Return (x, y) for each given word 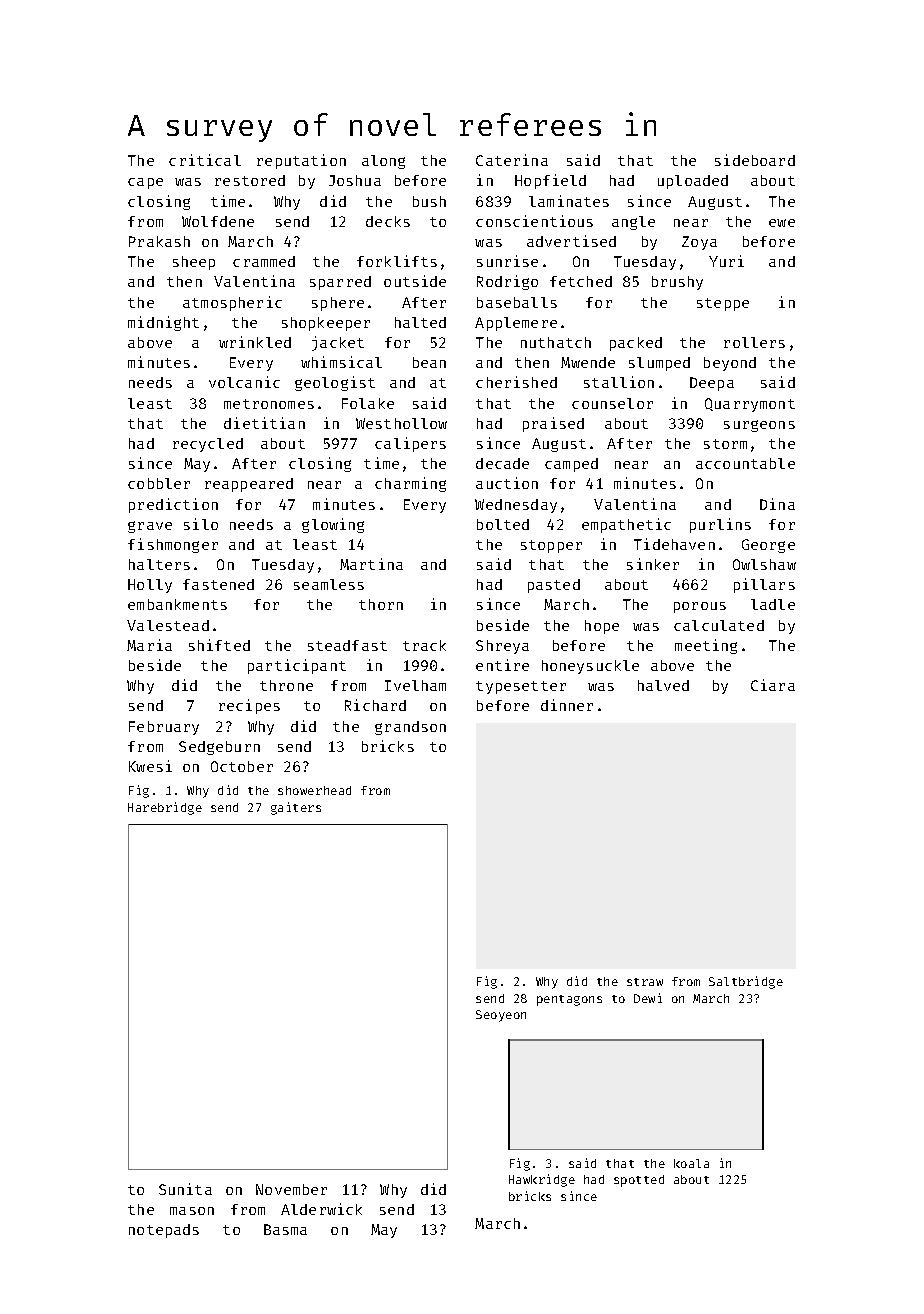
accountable (745, 463)
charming (410, 484)
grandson (410, 728)
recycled (208, 445)
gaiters (296, 808)
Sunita (185, 1189)
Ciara (773, 685)
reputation (301, 161)
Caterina (512, 160)
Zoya (699, 243)
